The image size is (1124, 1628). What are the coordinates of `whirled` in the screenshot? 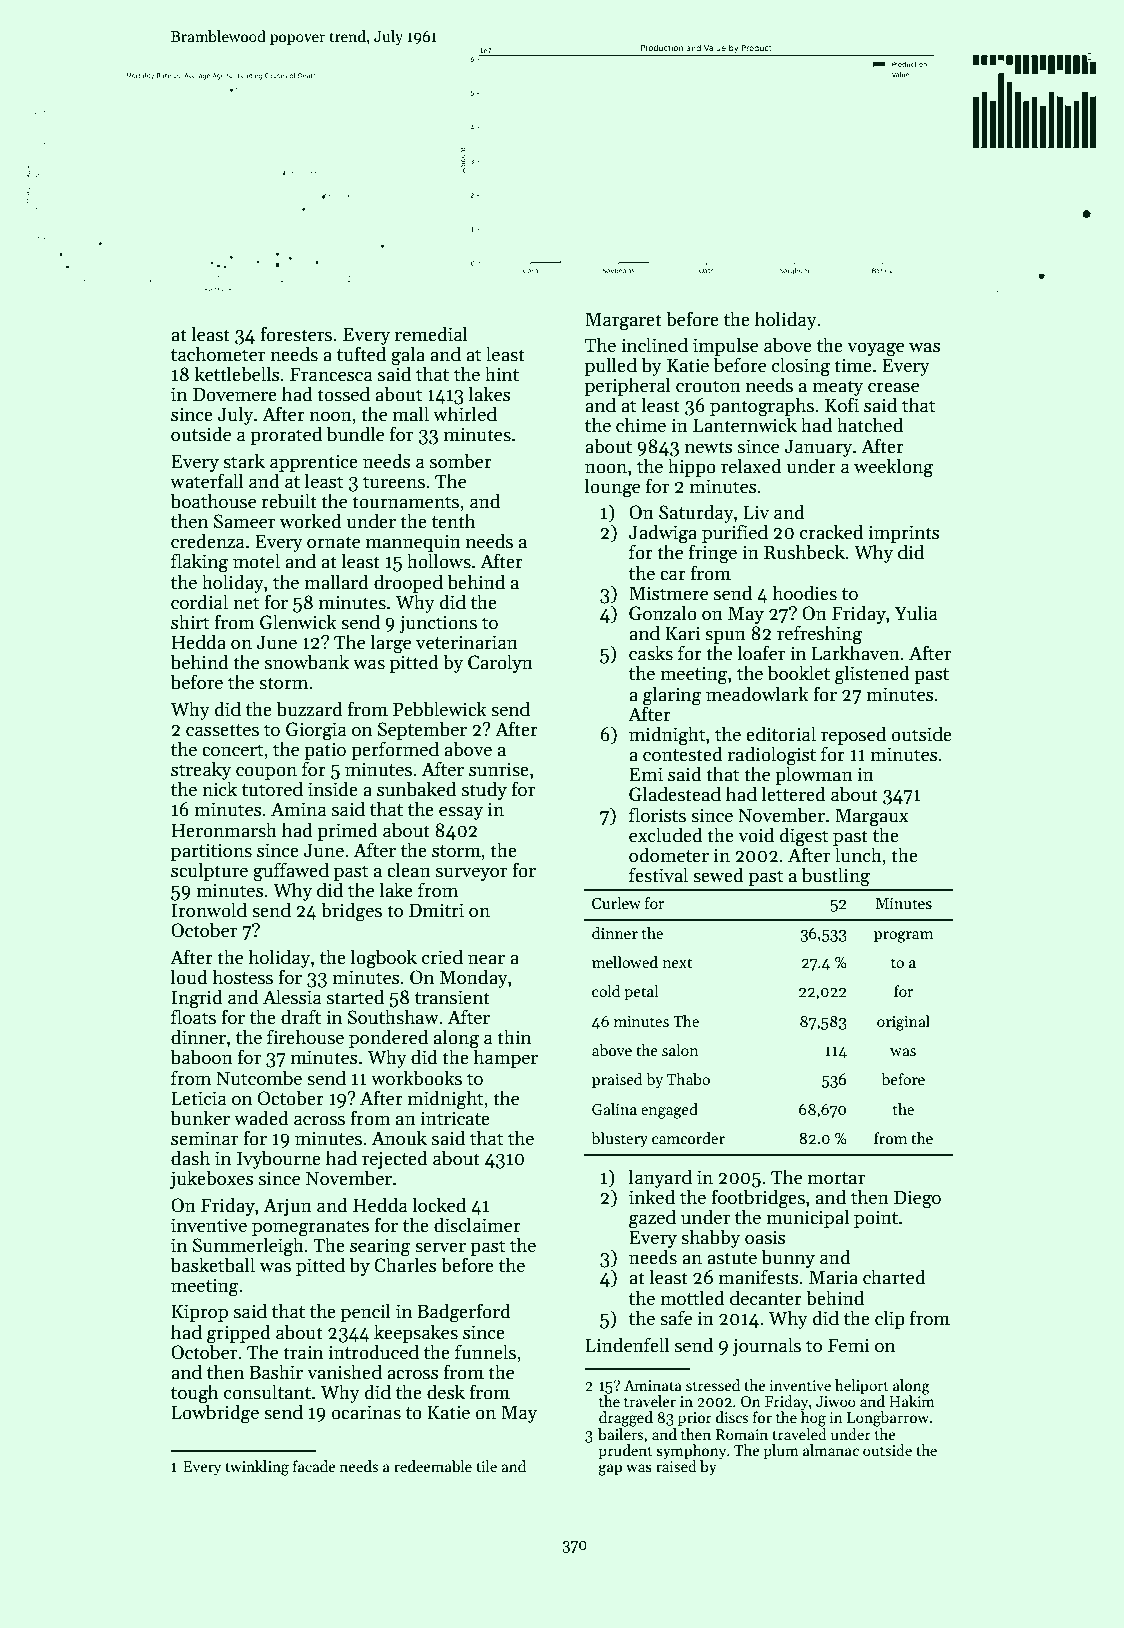 It's located at (465, 414).
